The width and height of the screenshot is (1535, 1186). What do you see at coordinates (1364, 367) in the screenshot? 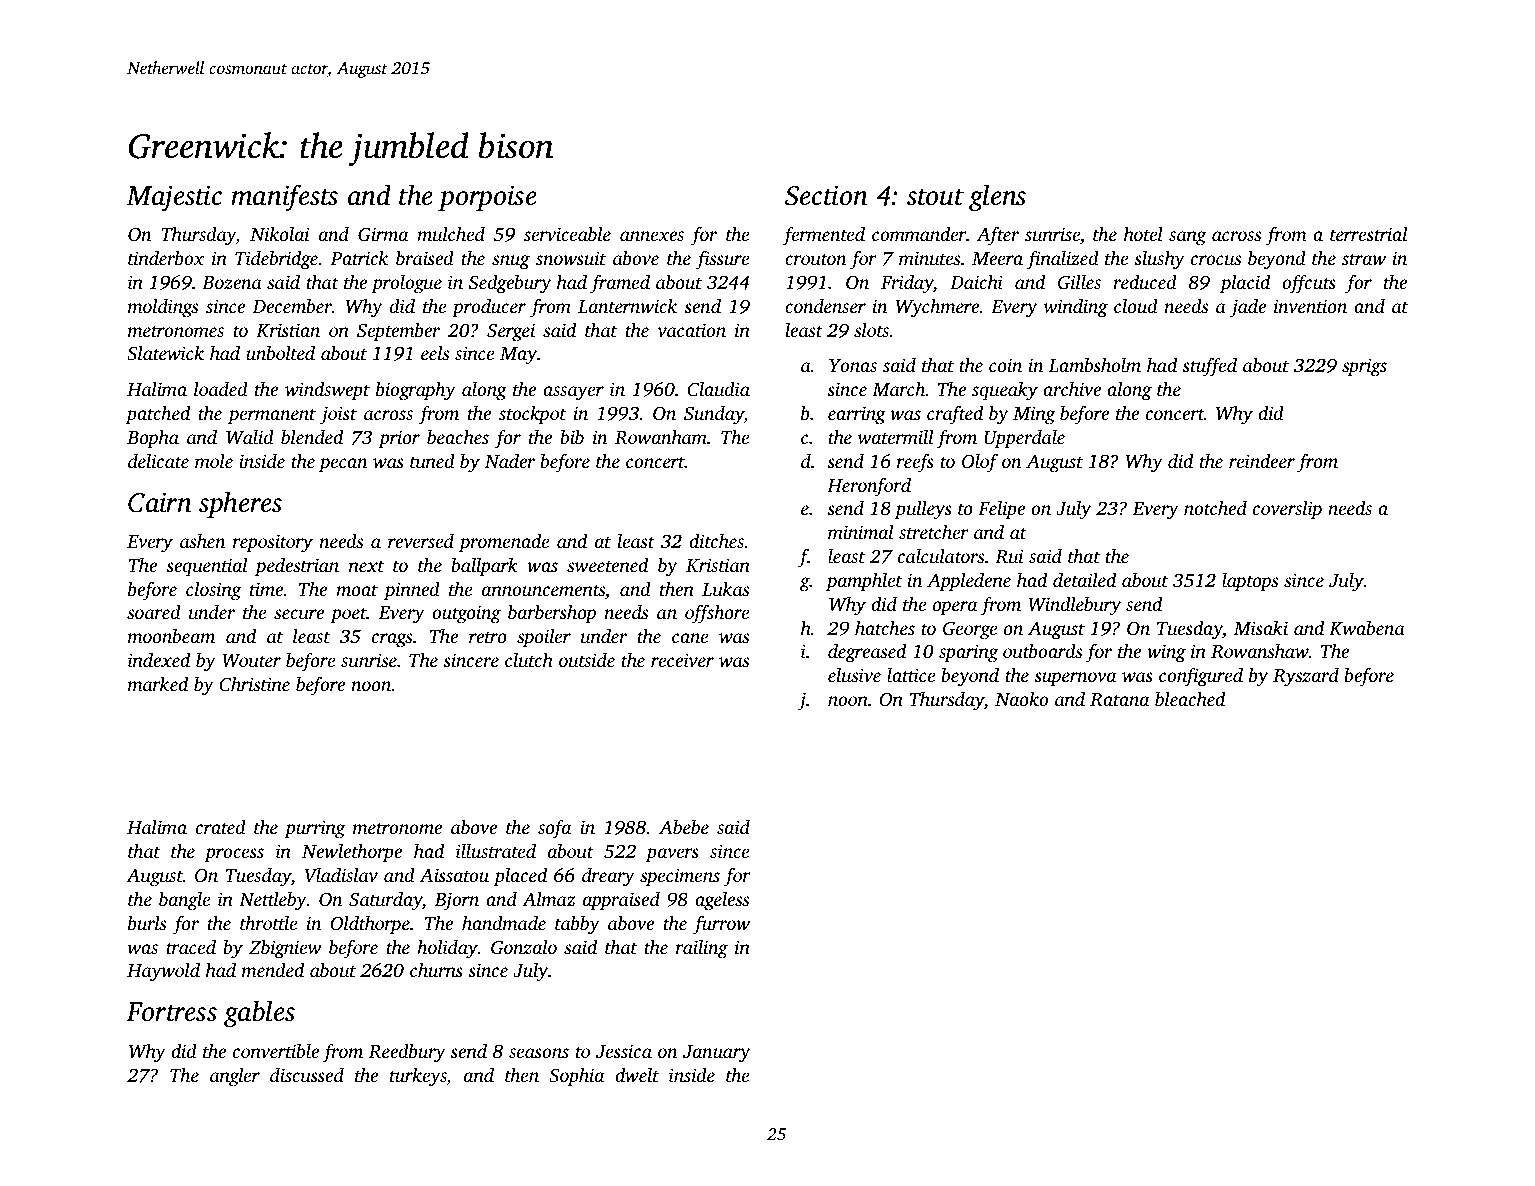
I see `sprigs` at bounding box center [1364, 367].
